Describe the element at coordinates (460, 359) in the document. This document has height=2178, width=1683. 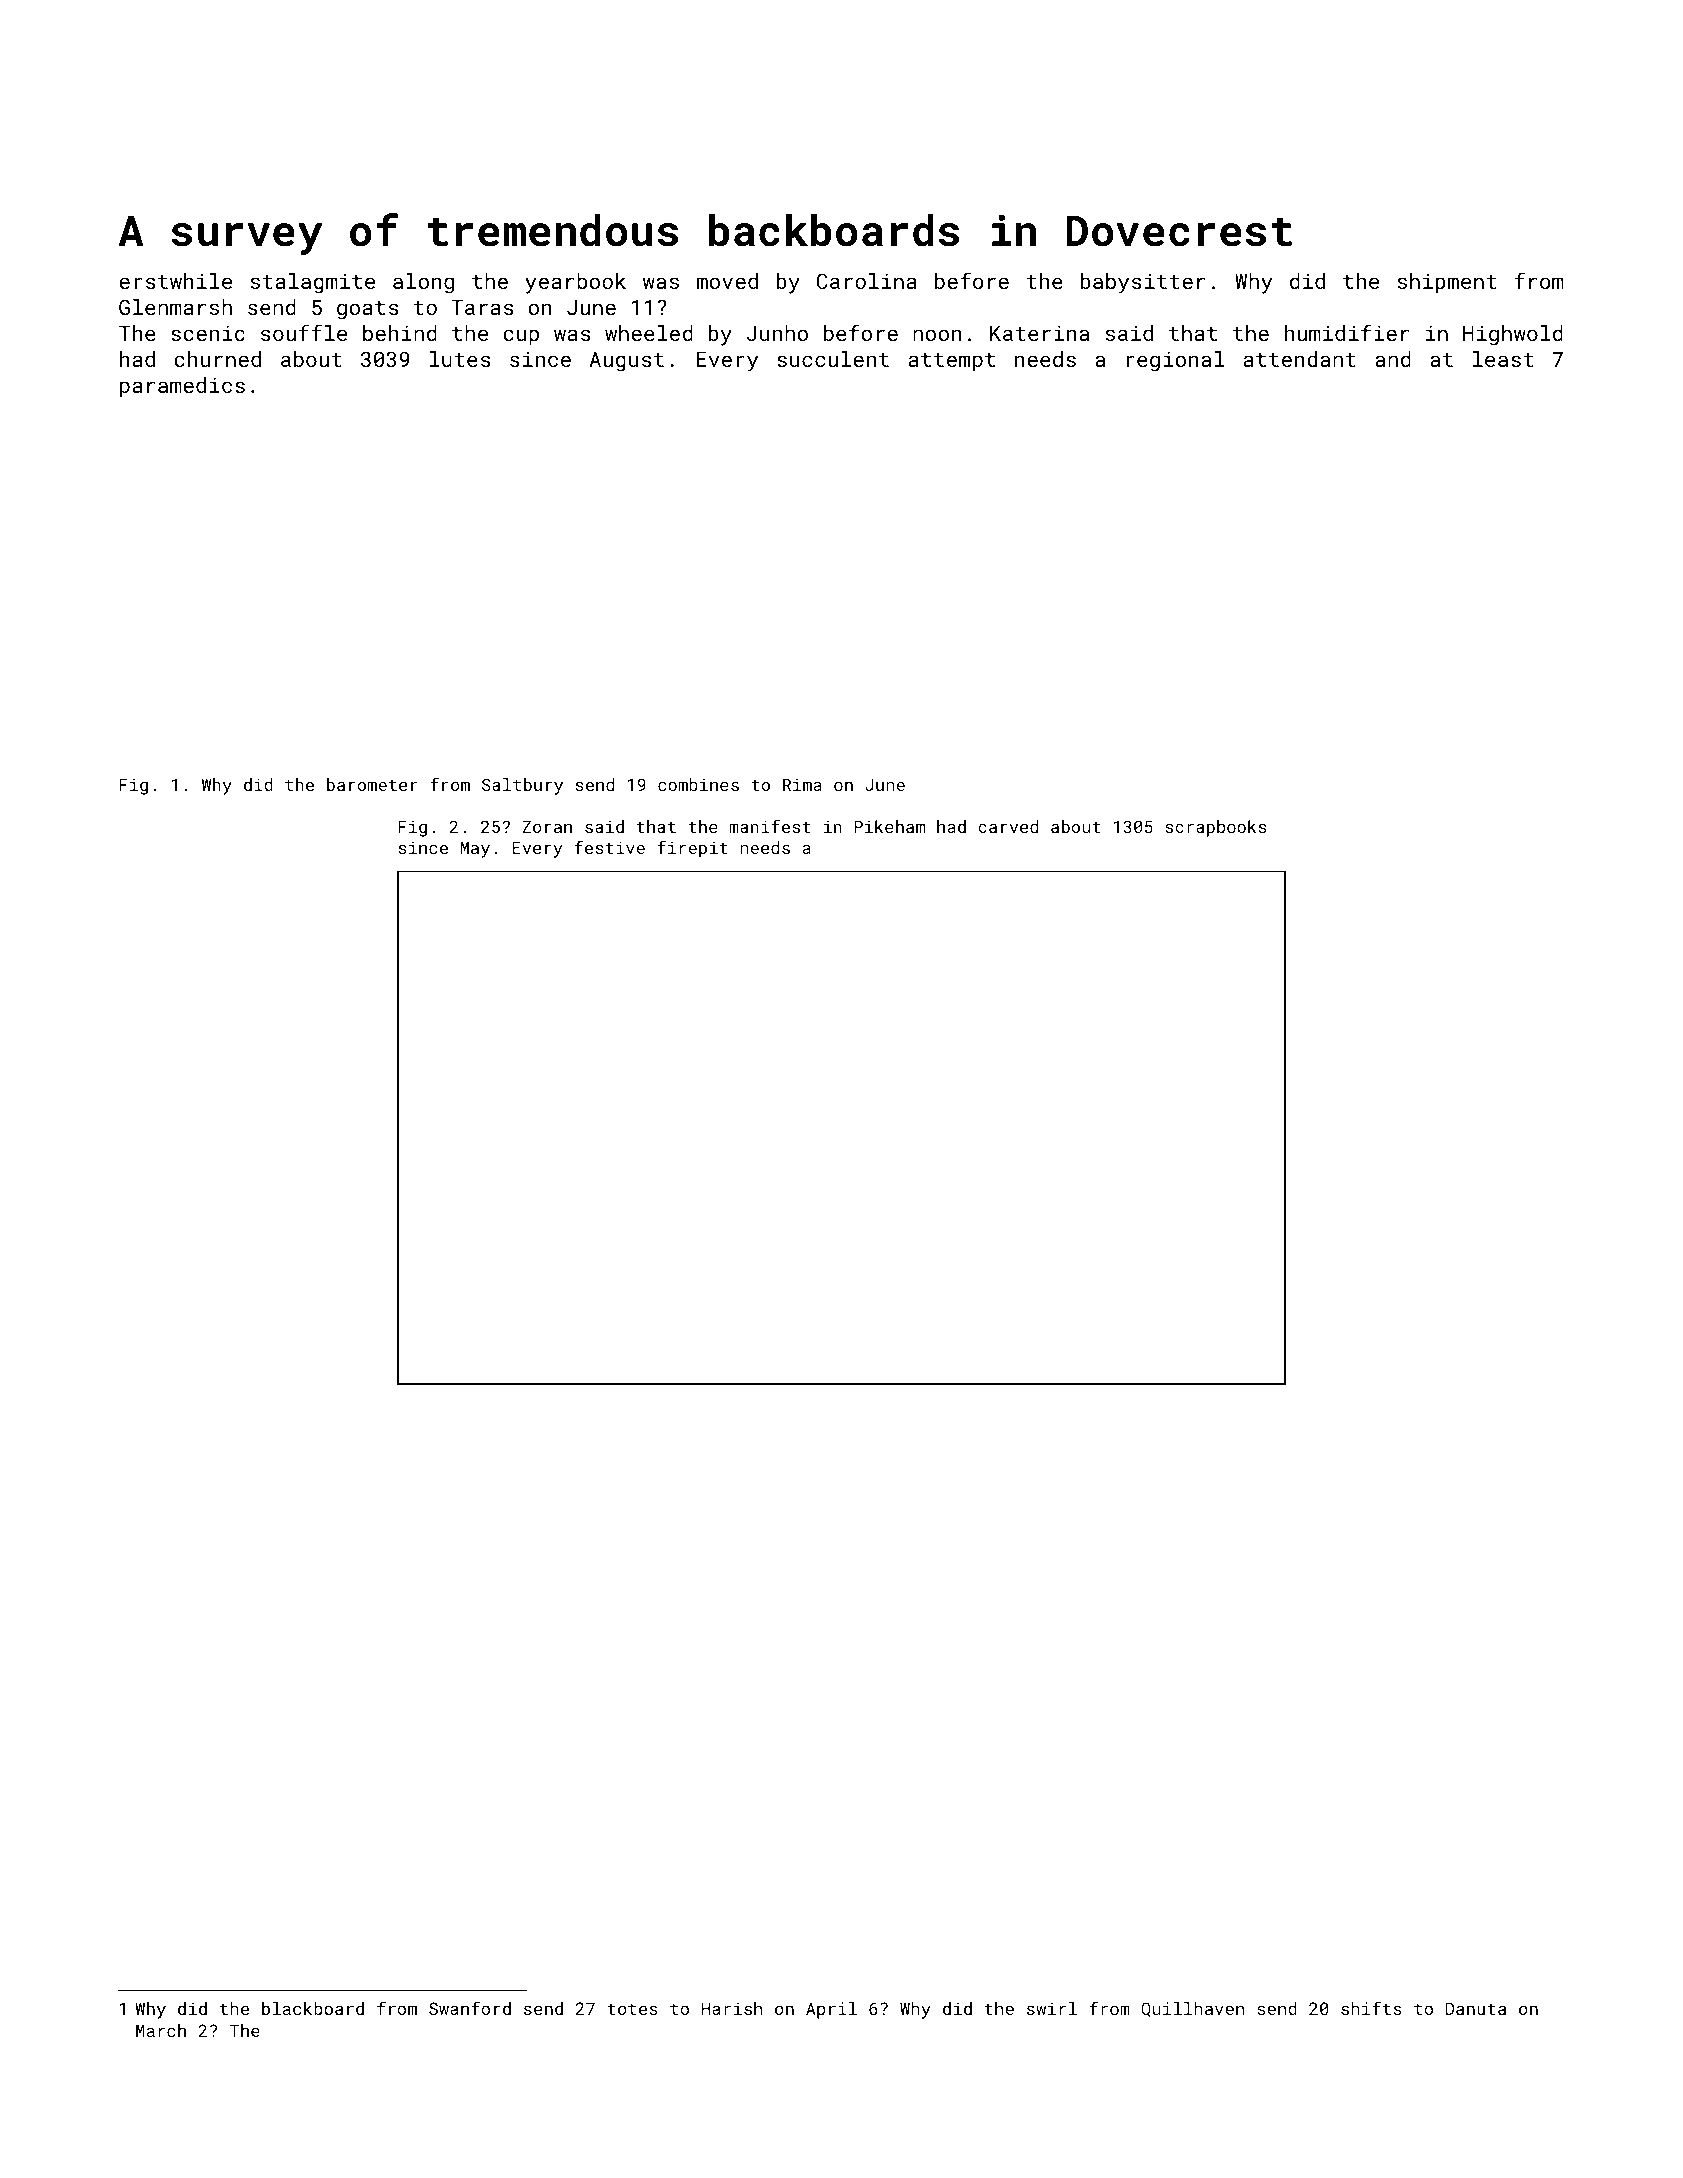
I see `lutes` at that location.
